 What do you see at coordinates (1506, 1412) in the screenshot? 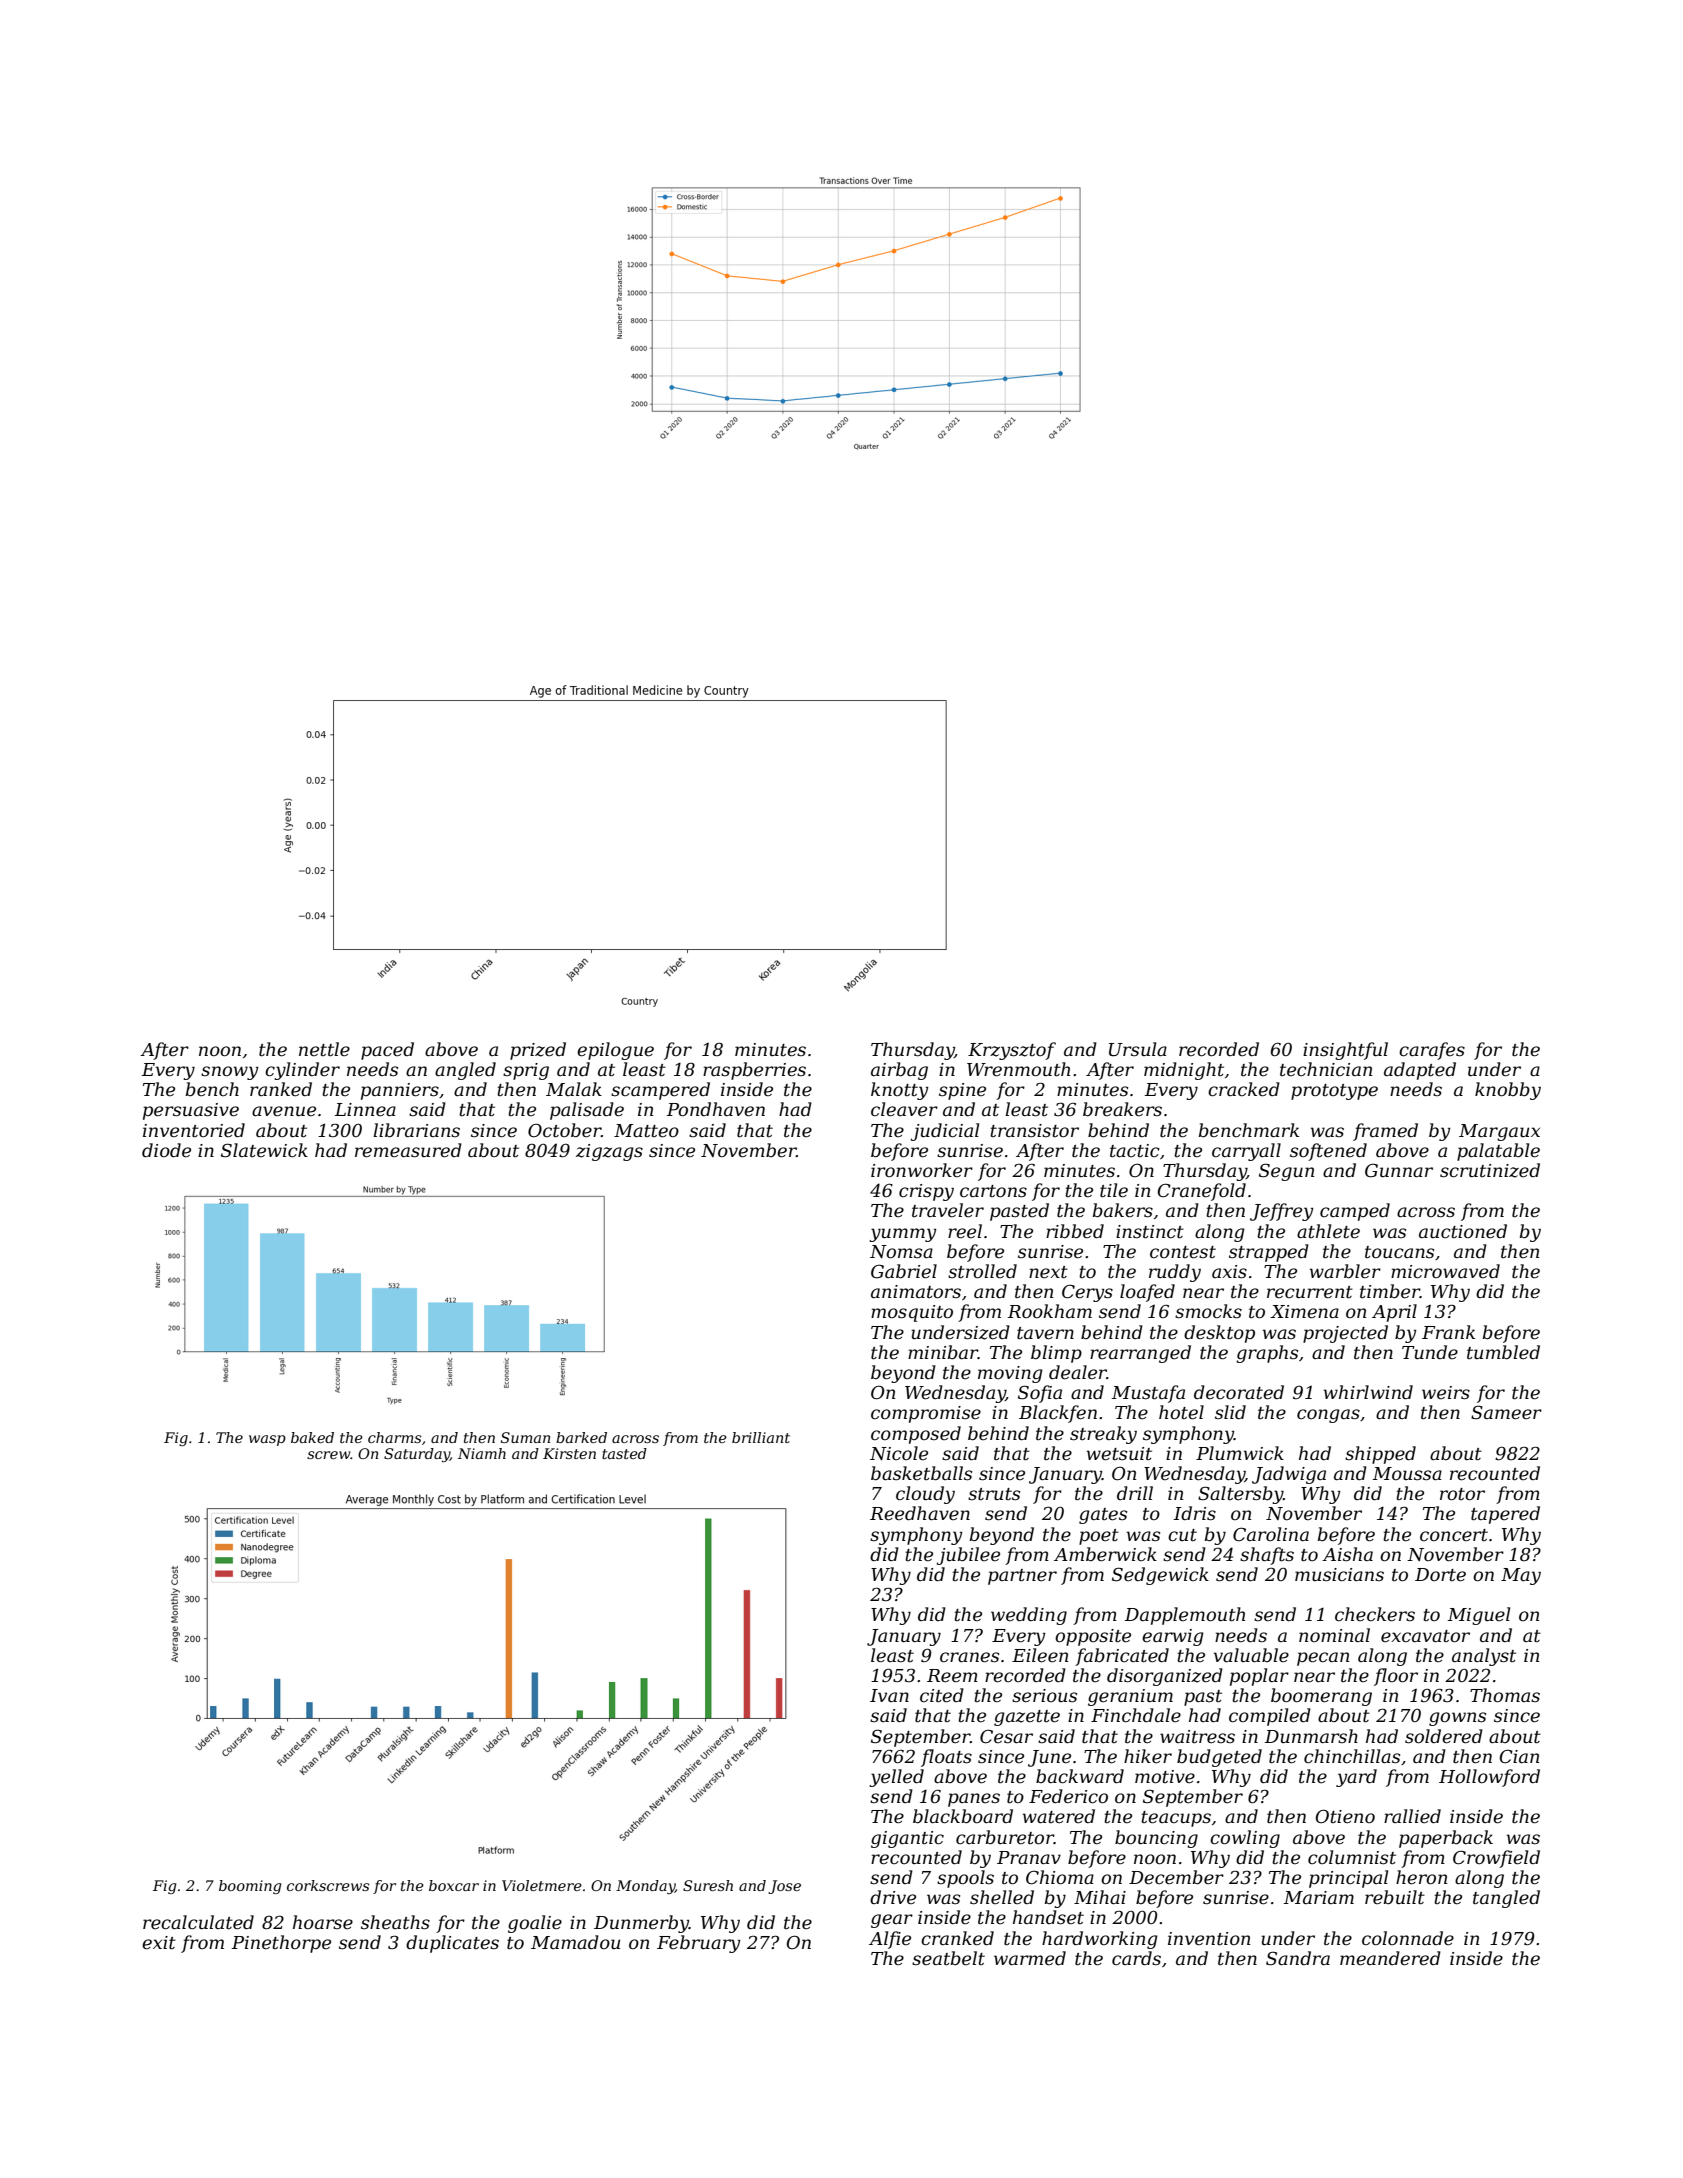
I see `Sameer` at bounding box center [1506, 1412].
